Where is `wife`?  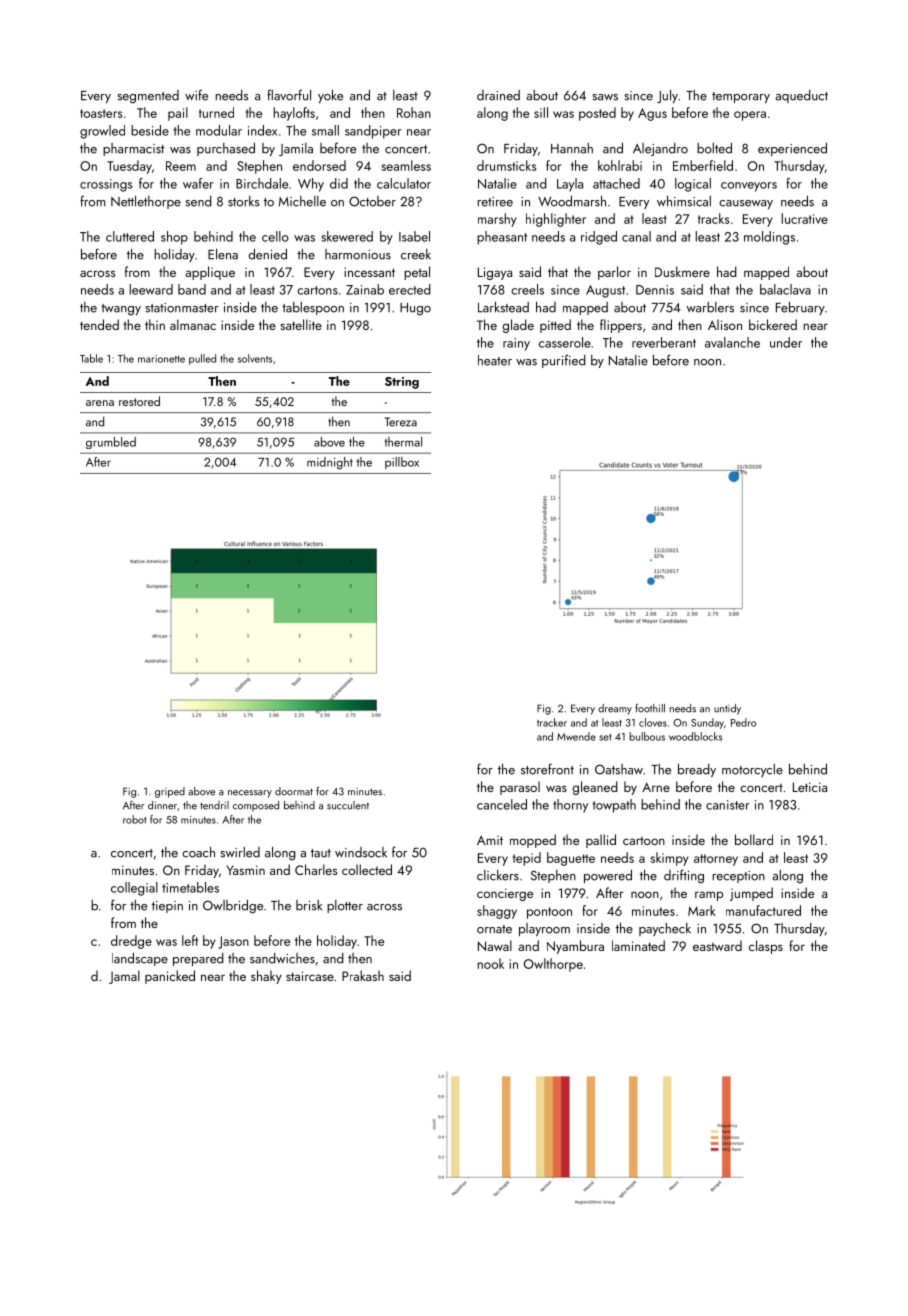
wife is located at coordinates (196, 95).
